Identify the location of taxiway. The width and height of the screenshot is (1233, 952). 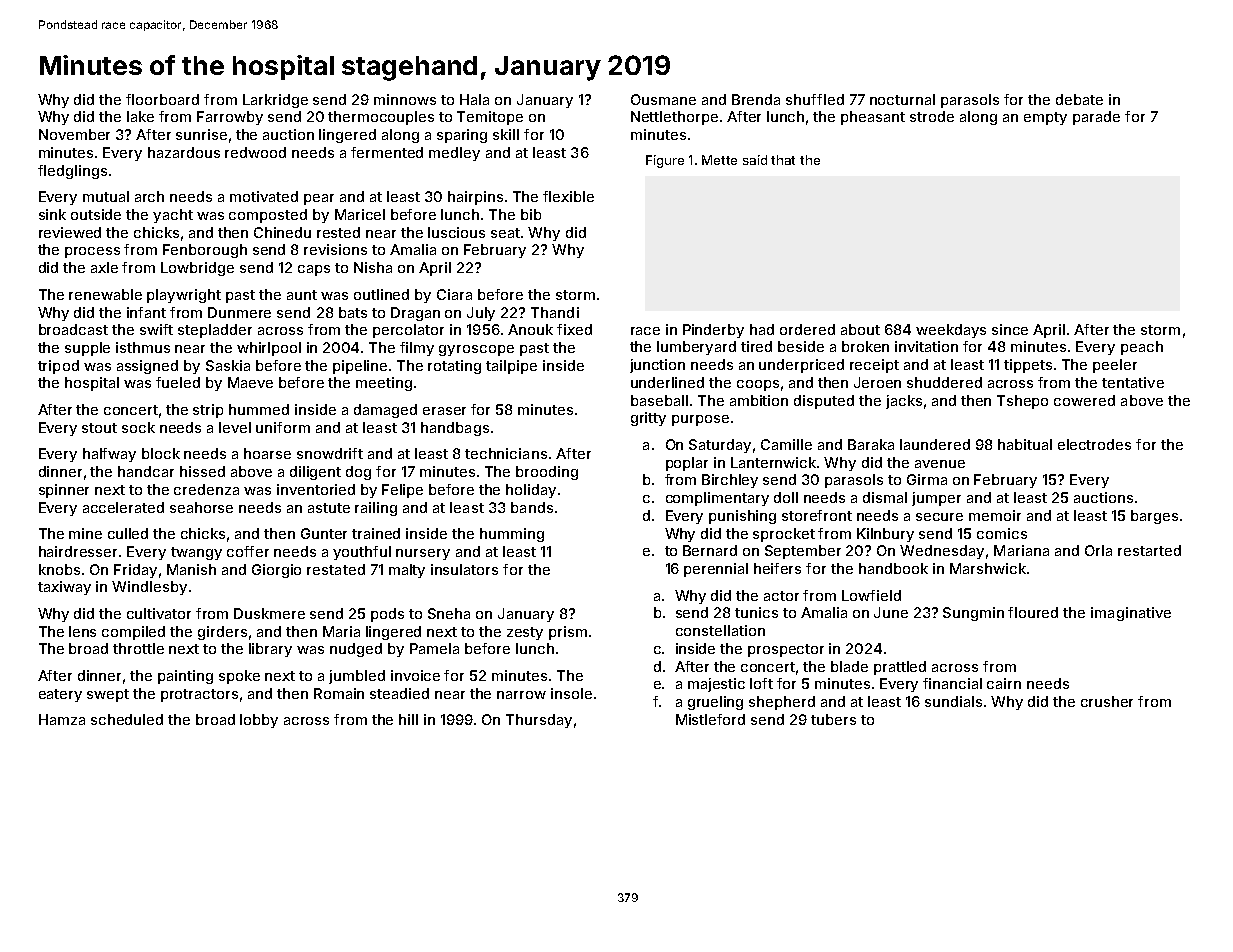
(64, 588).
